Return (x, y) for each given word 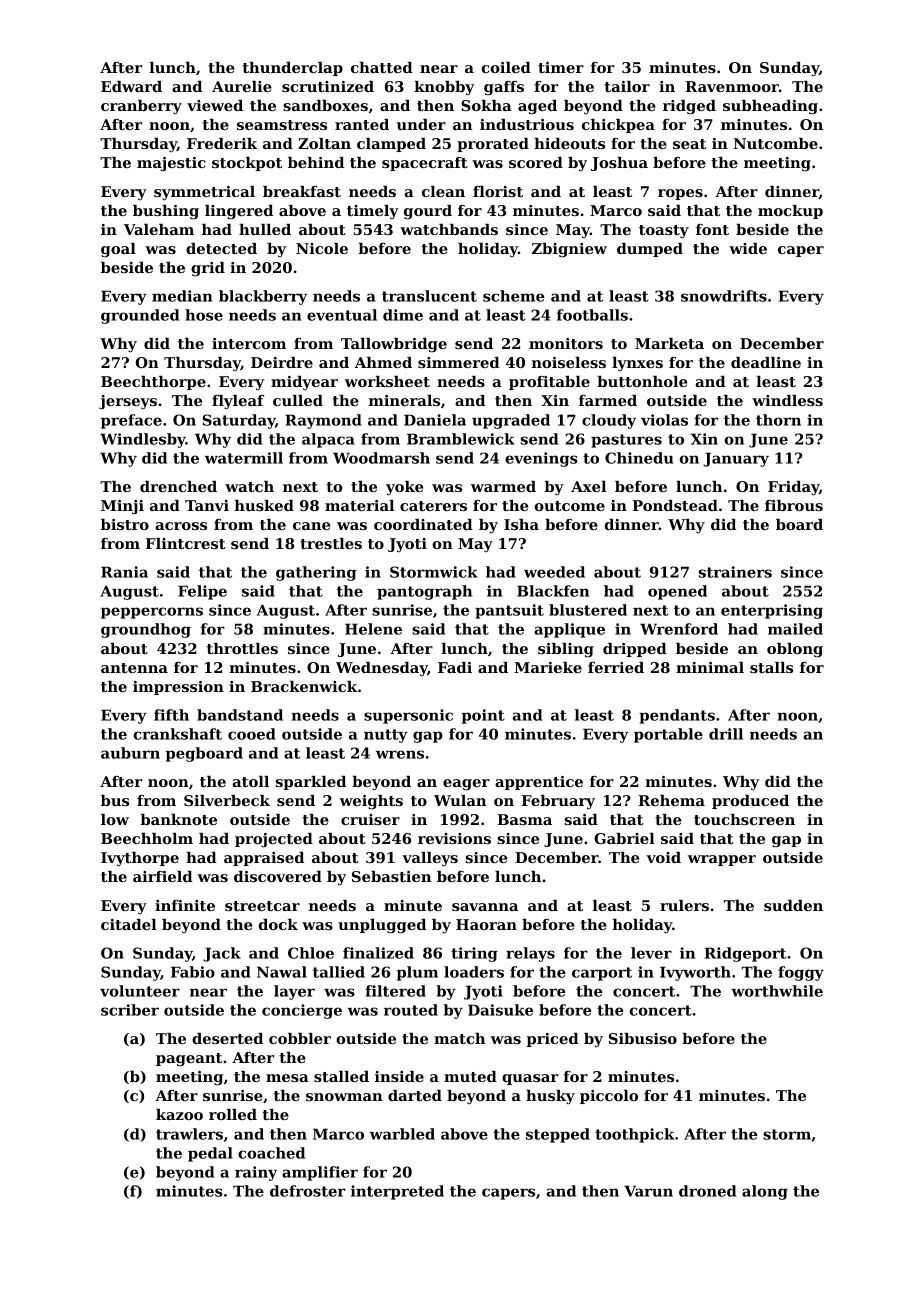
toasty (664, 231)
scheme (514, 296)
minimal (710, 667)
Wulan (460, 800)
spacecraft (425, 164)
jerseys (128, 402)
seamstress (282, 125)
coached (271, 1153)
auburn (130, 753)
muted (470, 1076)
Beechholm (147, 838)
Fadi (455, 667)
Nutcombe (776, 143)
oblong (795, 650)
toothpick (634, 1135)
